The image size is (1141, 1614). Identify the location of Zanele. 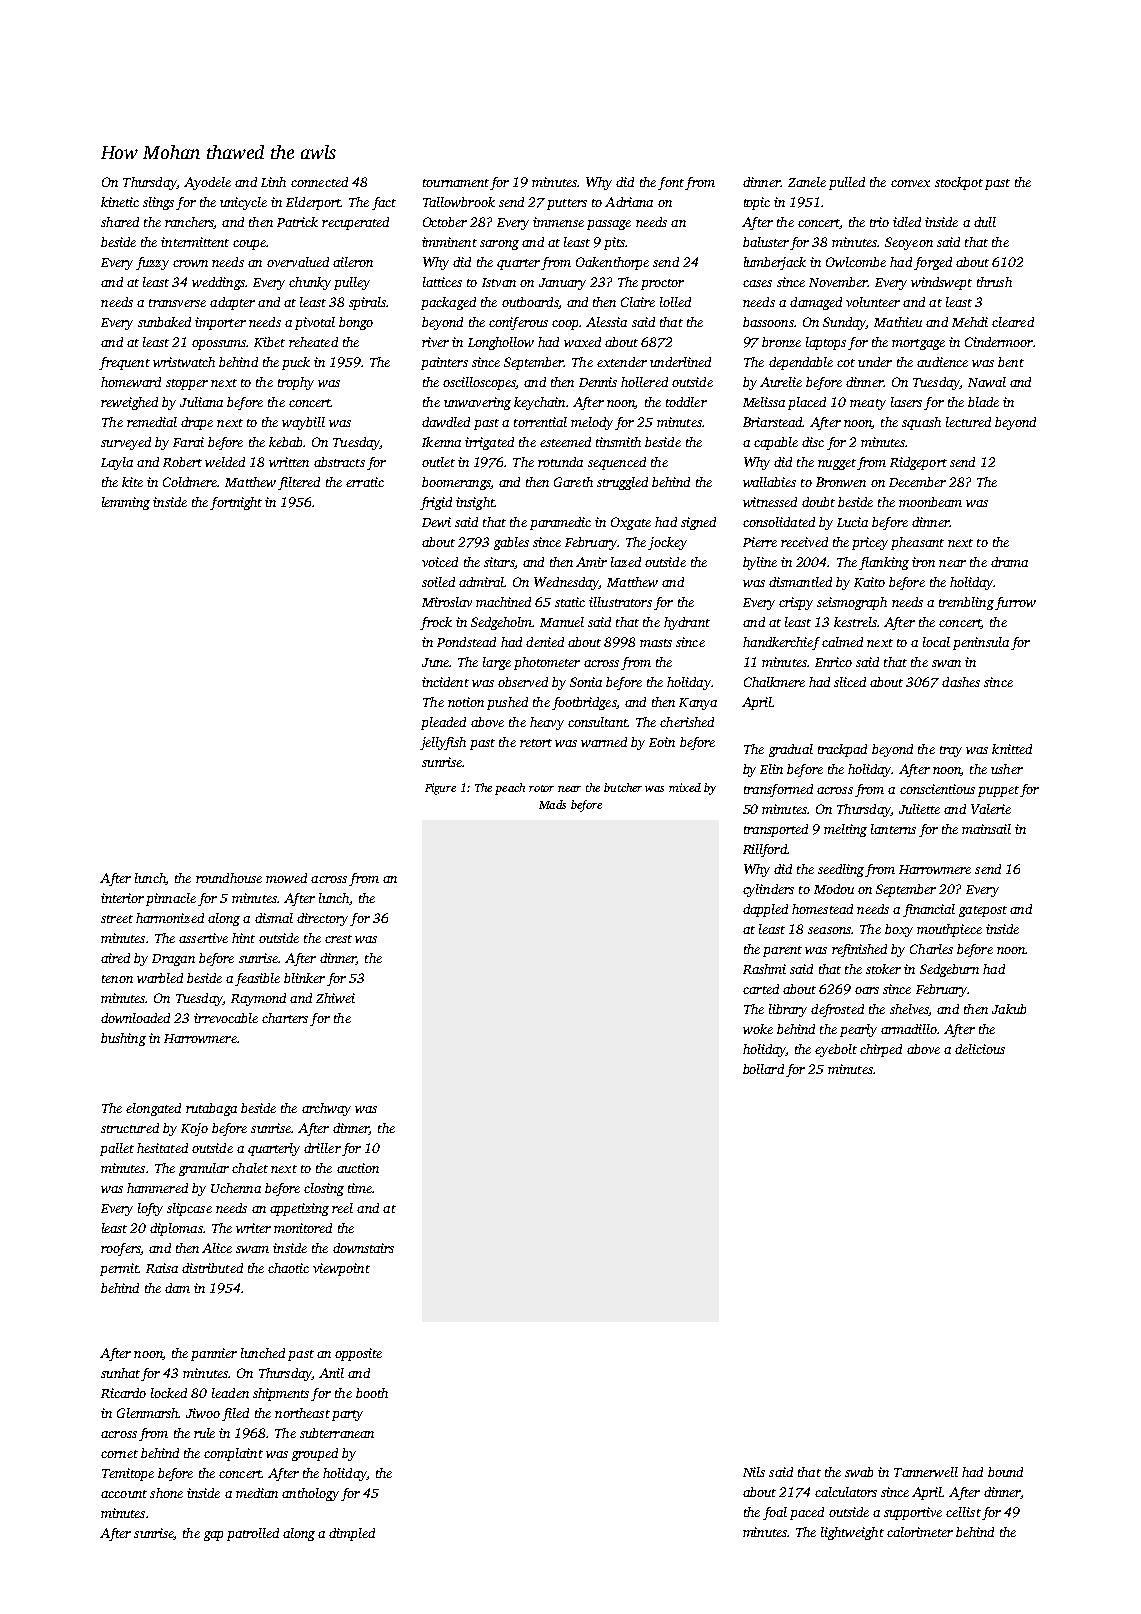
(807, 182).
